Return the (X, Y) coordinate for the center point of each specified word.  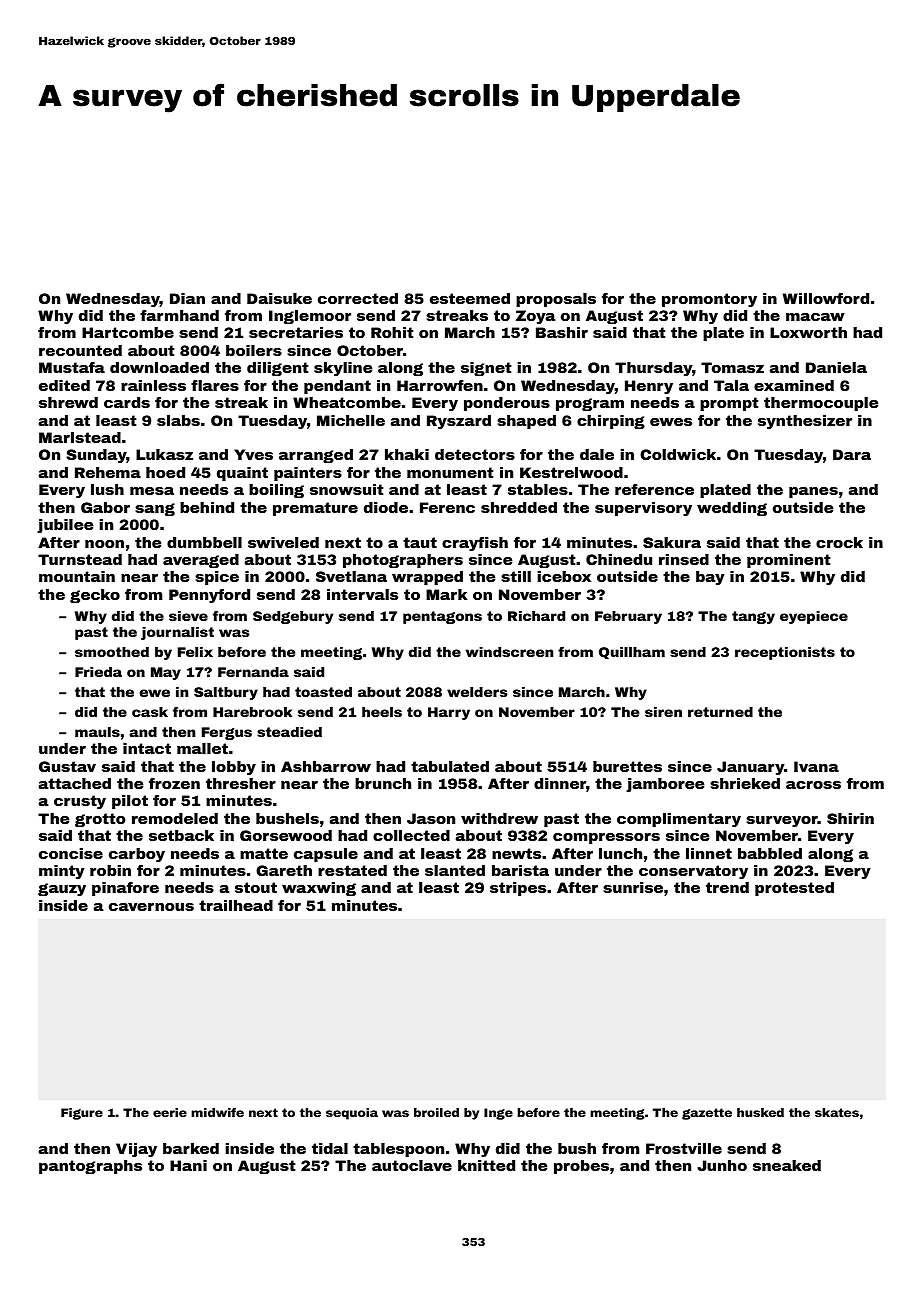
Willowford (826, 298)
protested (794, 889)
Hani (188, 1165)
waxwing (319, 889)
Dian (187, 298)
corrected (358, 298)
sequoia (352, 1114)
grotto (100, 820)
